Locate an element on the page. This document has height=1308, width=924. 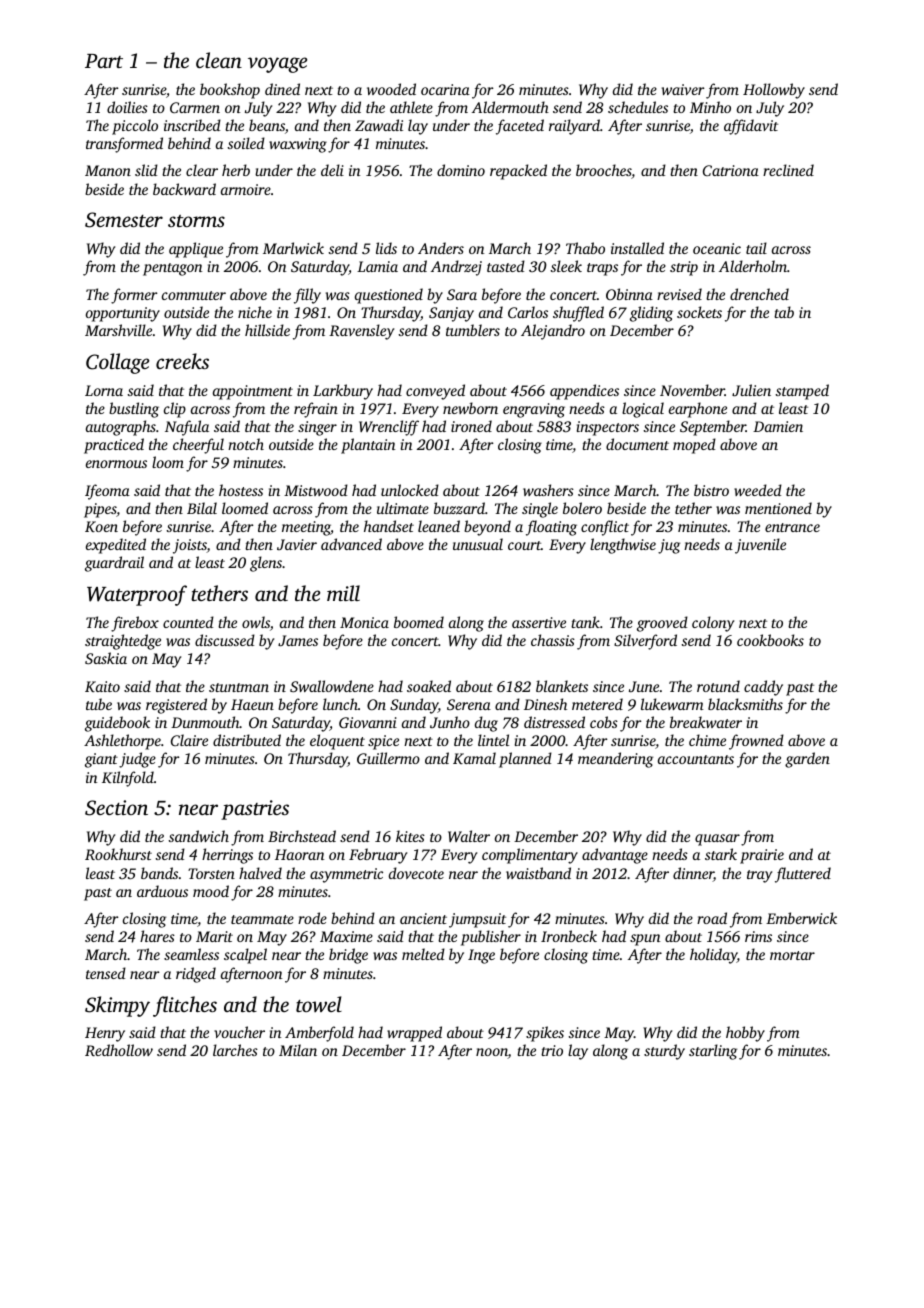
wooded is located at coordinates (391, 89).
